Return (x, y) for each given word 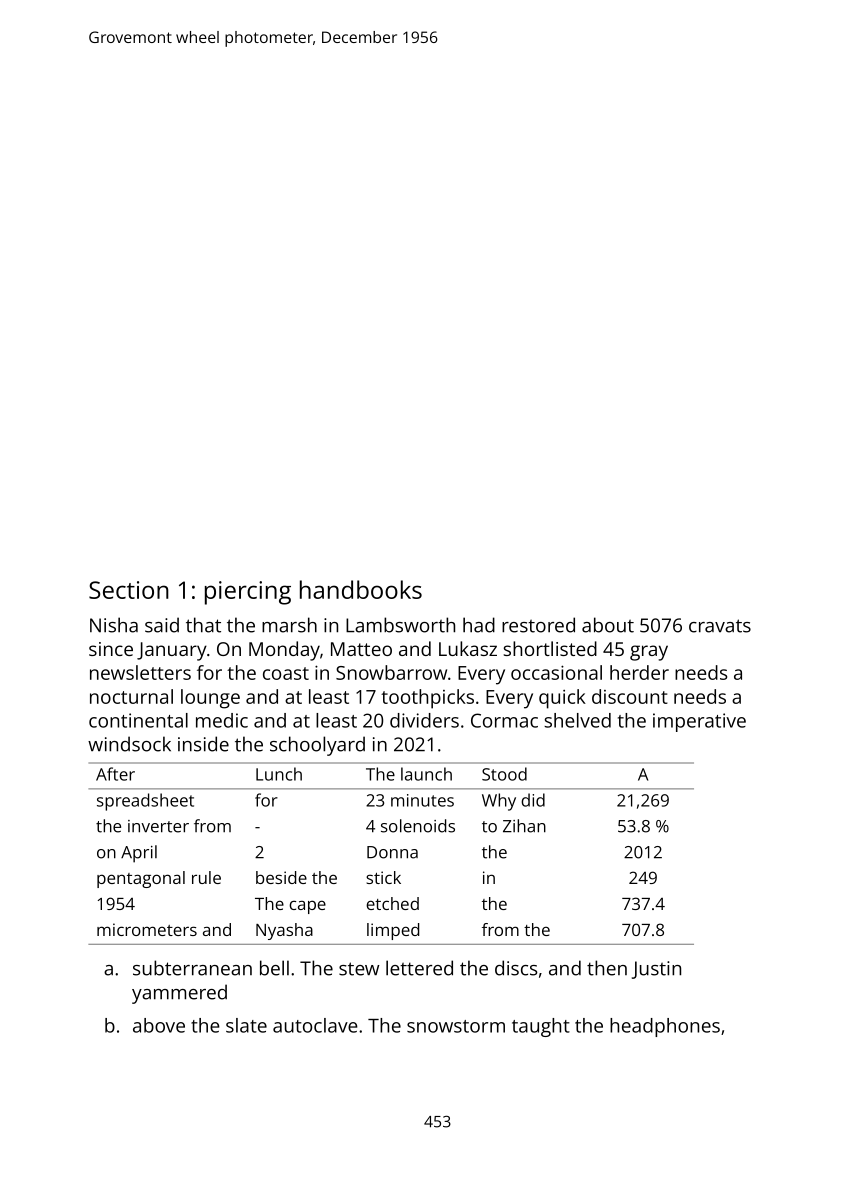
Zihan (524, 826)
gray (649, 653)
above (159, 1025)
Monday (284, 651)
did (533, 800)
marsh (289, 625)
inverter (158, 826)
